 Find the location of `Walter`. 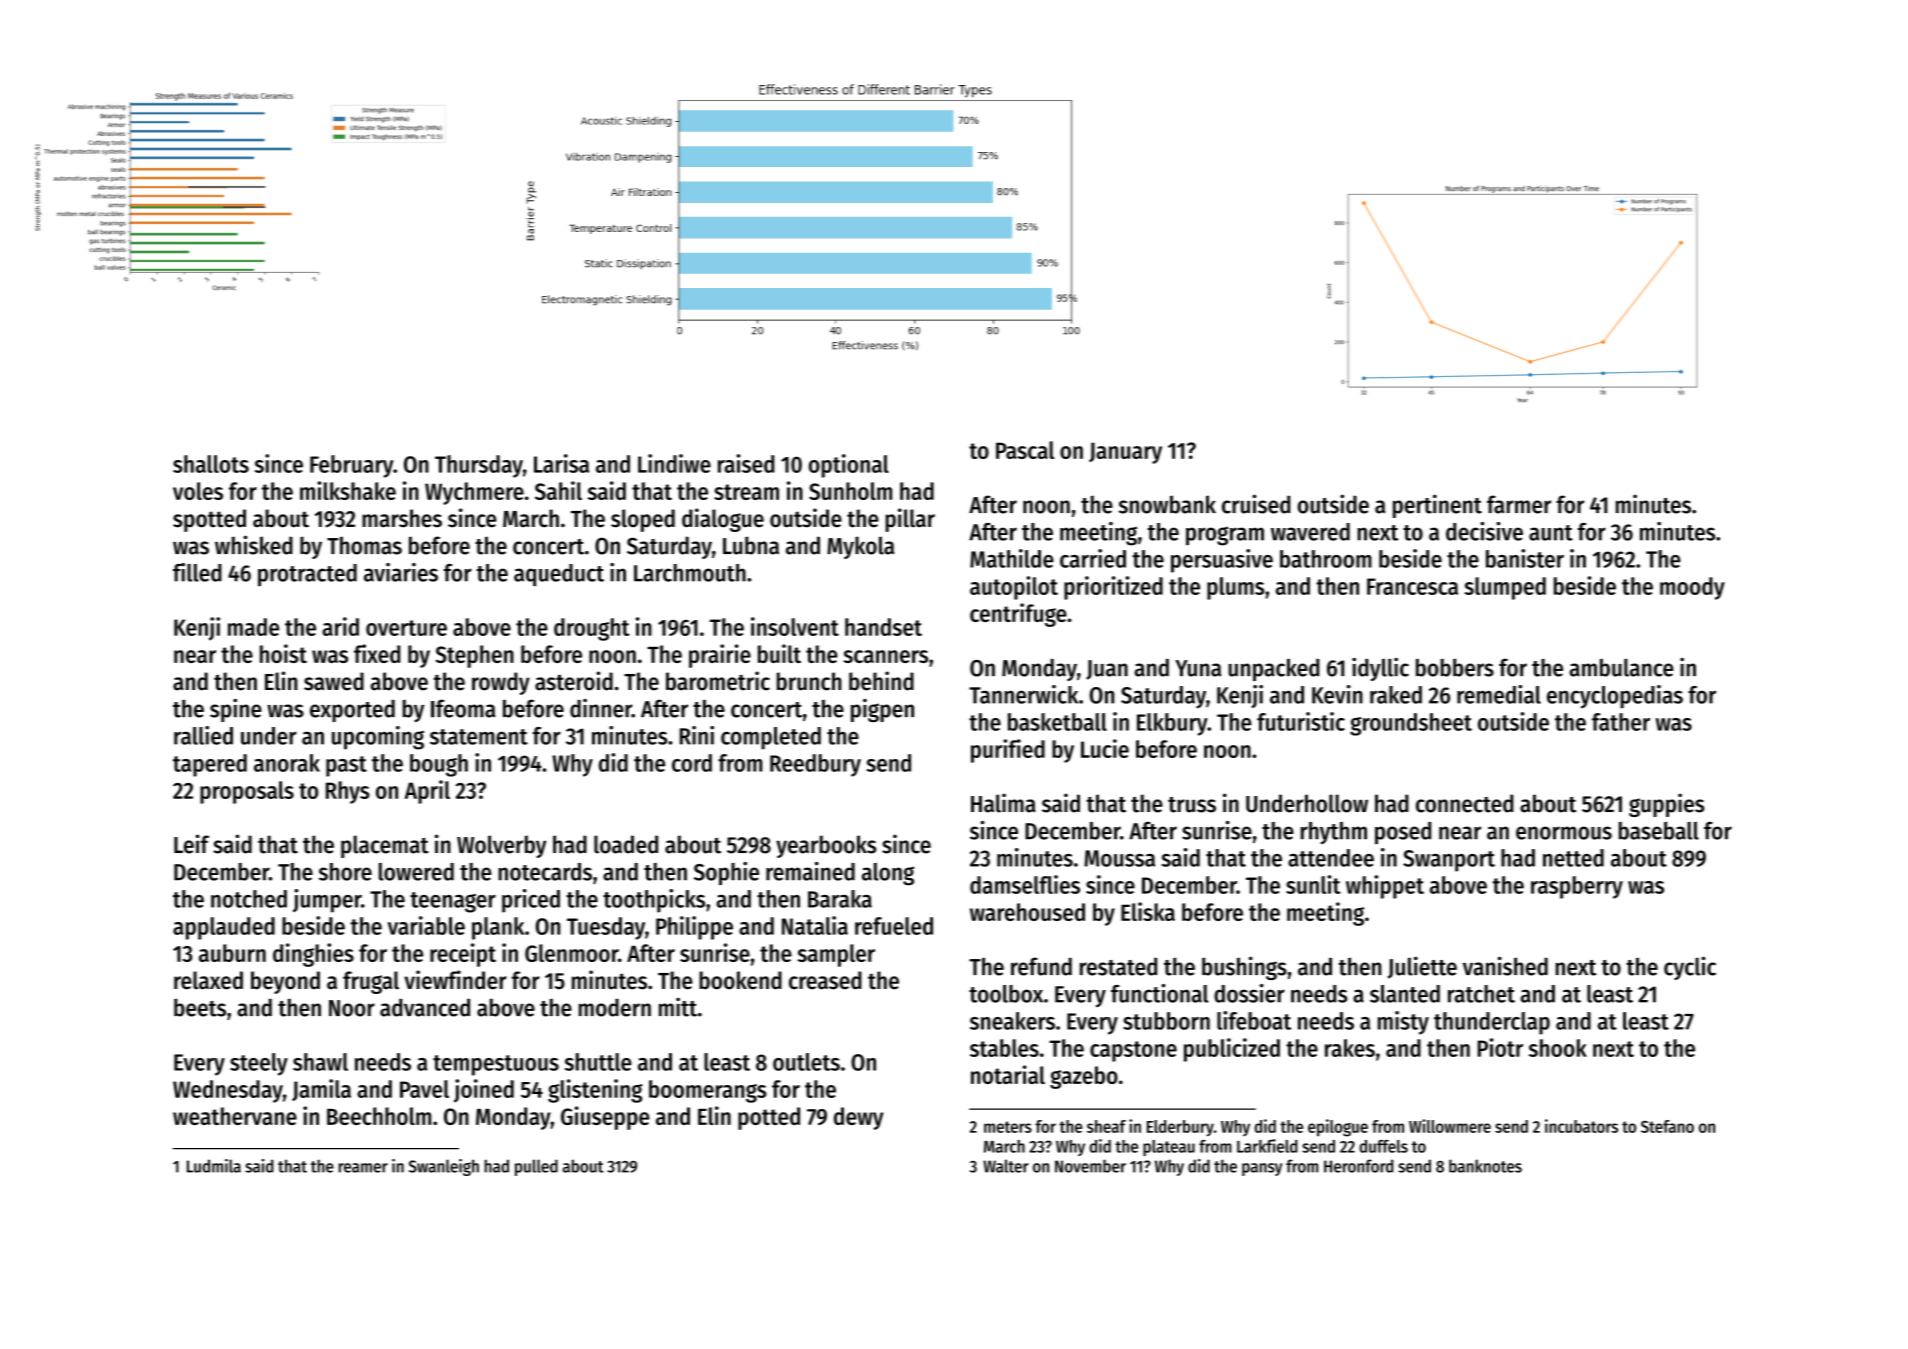

Walter is located at coordinates (1006, 1166).
